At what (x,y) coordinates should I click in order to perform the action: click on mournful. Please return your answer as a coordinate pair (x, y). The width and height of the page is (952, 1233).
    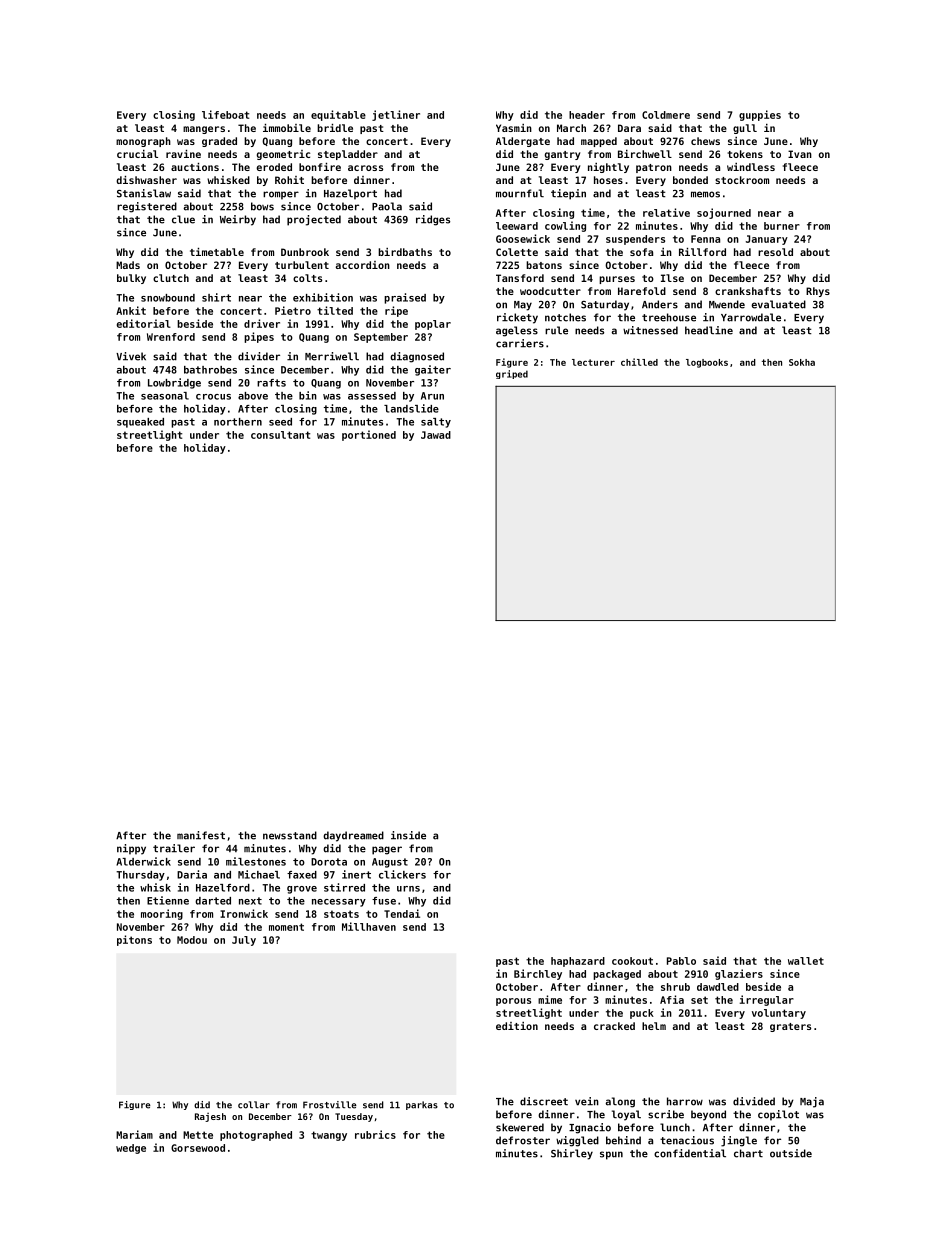
    Looking at the image, I should click on (520, 193).
